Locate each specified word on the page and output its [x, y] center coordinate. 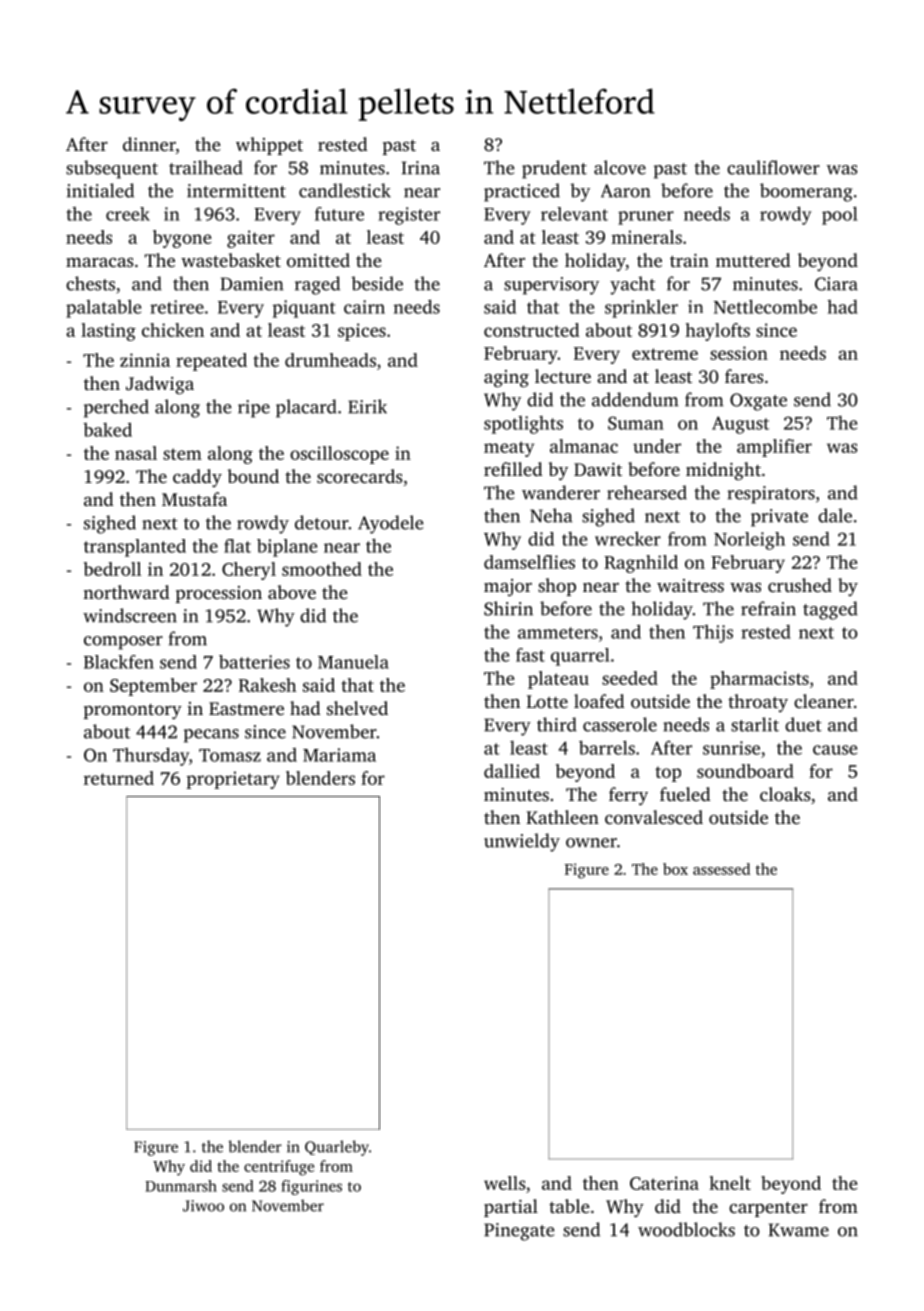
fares [744, 376]
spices [362, 332]
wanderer [561, 492]
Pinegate [519, 1232]
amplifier [774, 448]
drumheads [330, 360]
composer [123, 643]
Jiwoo [203, 1206]
